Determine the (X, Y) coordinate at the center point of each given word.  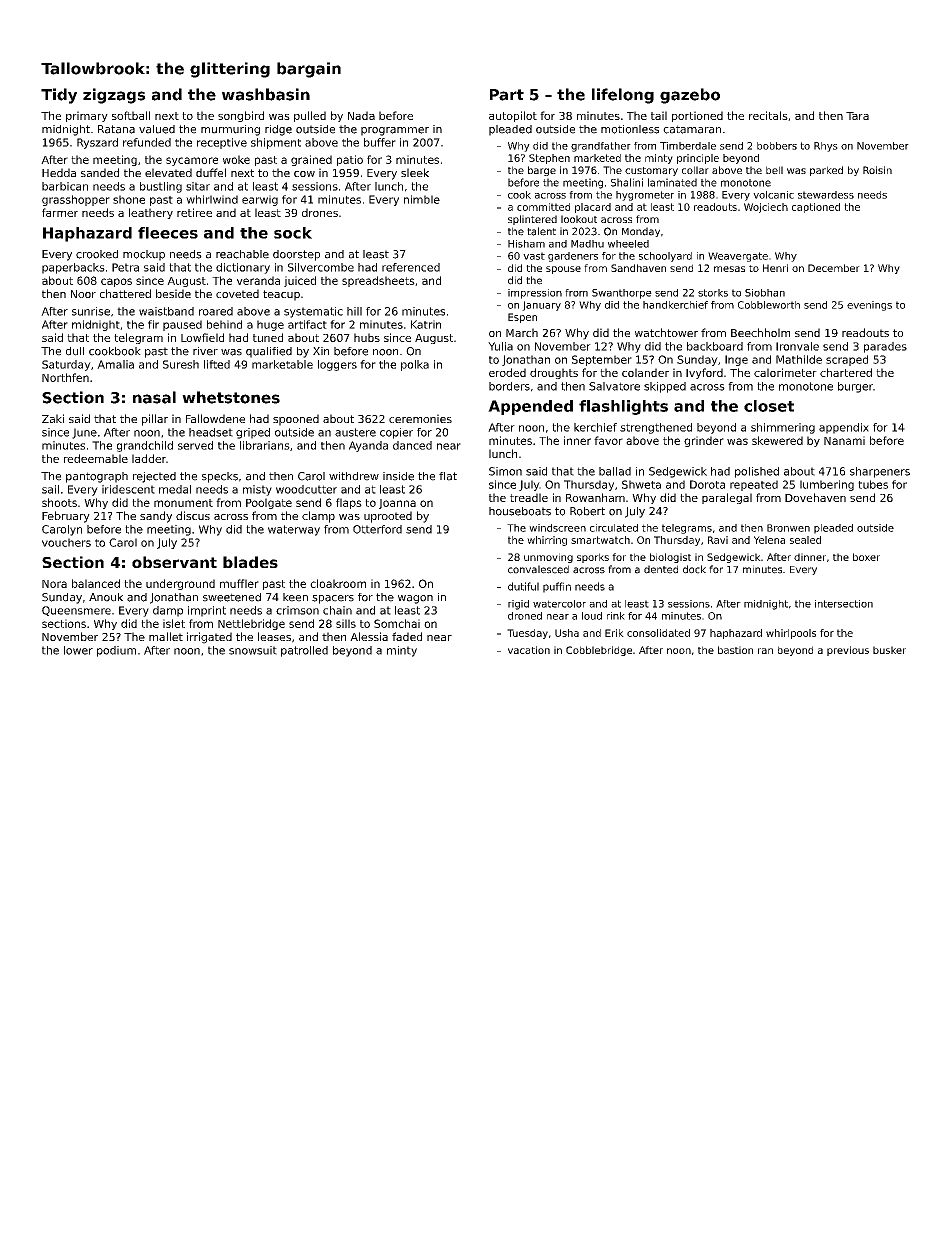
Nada (361, 115)
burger (855, 387)
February (66, 517)
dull (75, 351)
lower (78, 650)
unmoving (548, 558)
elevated (168, 172)
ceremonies (420, 418)
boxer (866, 557)
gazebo (690, 96)
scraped (847, 360)
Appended (530, 407)
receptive (222, 143)
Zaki (53, 418)
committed (543, 207)
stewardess (826, 195)
